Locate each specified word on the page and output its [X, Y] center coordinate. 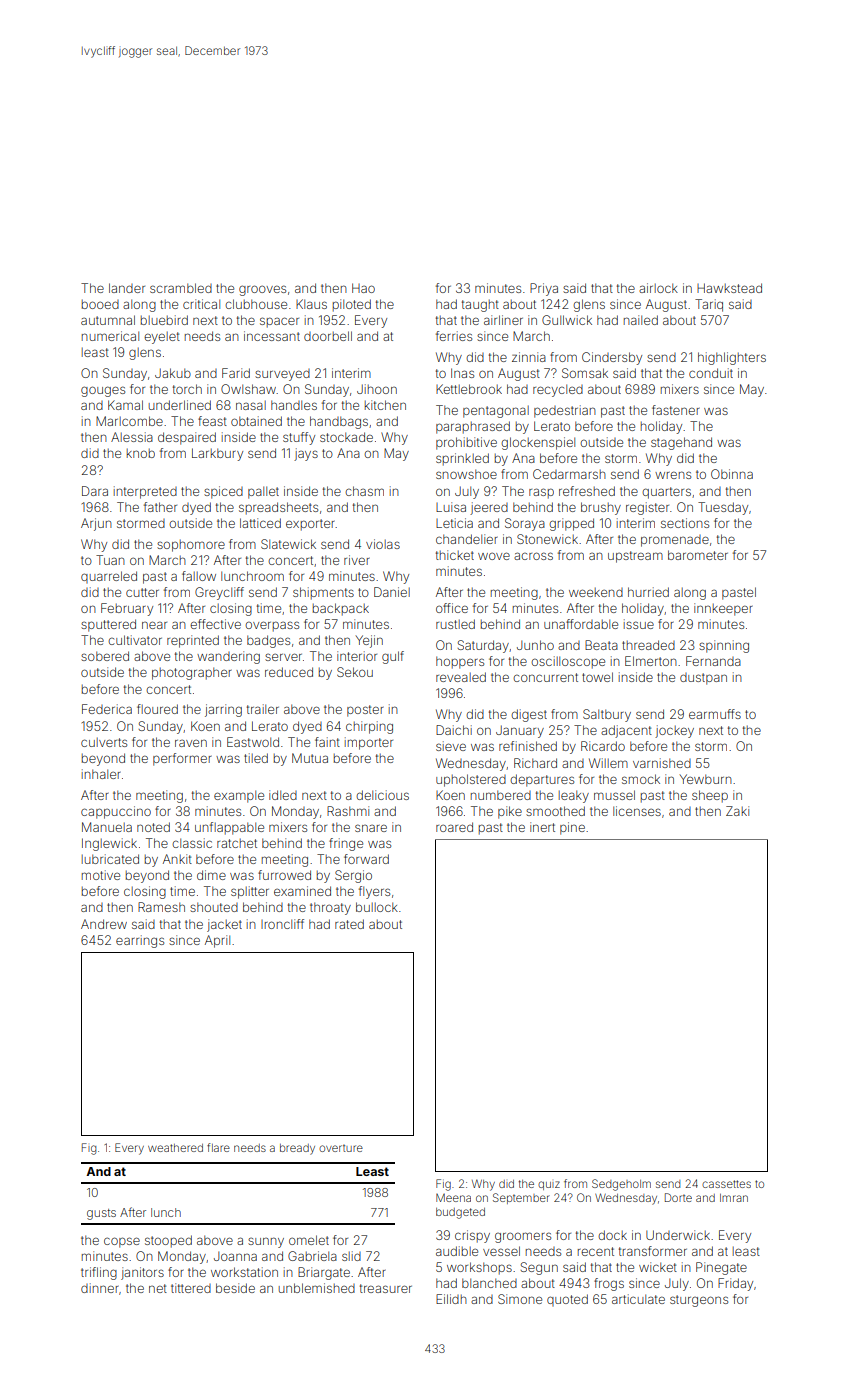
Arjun [96, 524]
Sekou [355, 672]
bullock [377, 907]
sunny [266, 1242]
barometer [698, 555]
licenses [637, 811]
